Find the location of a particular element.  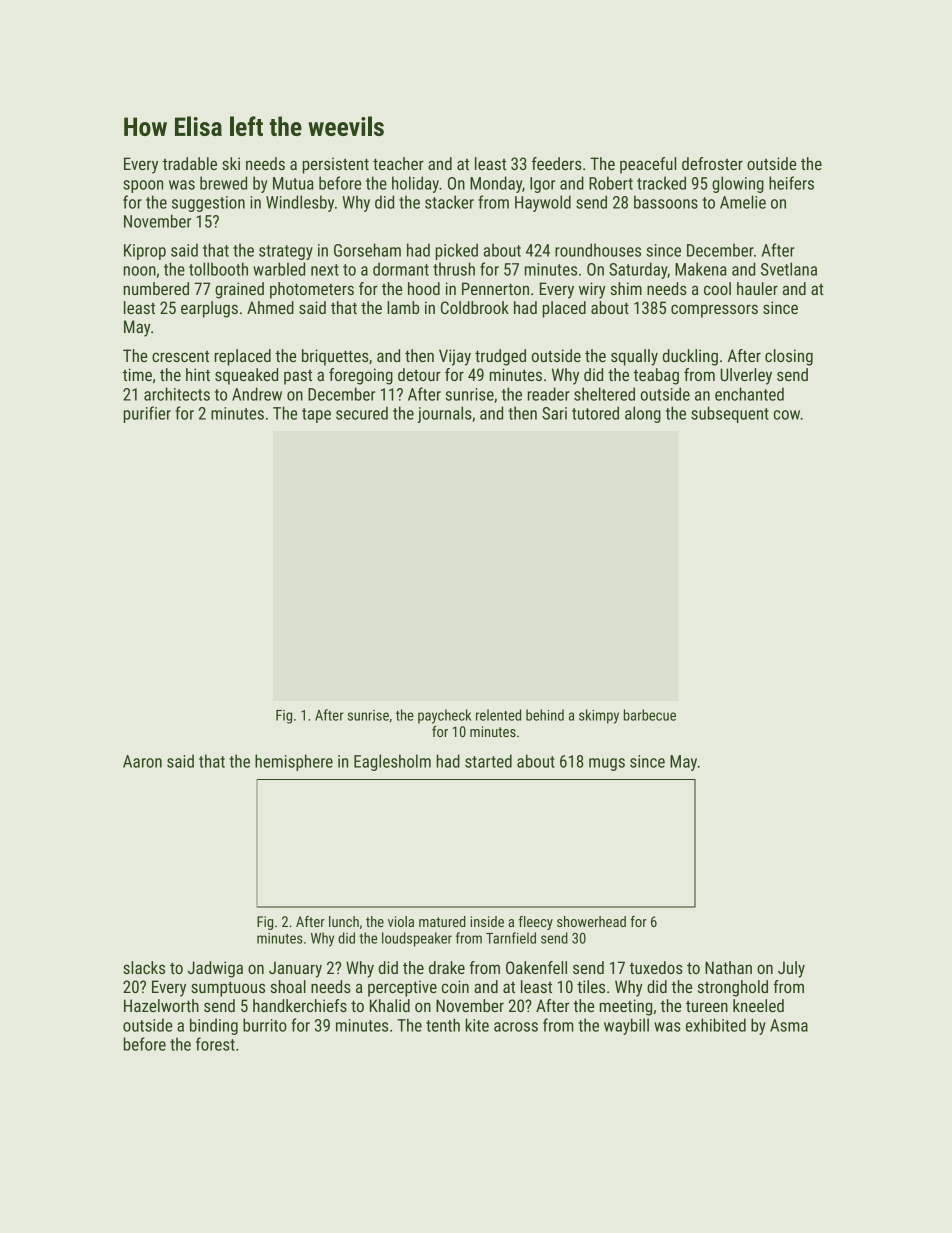

Vijay is located at coordinates (455, 357).
